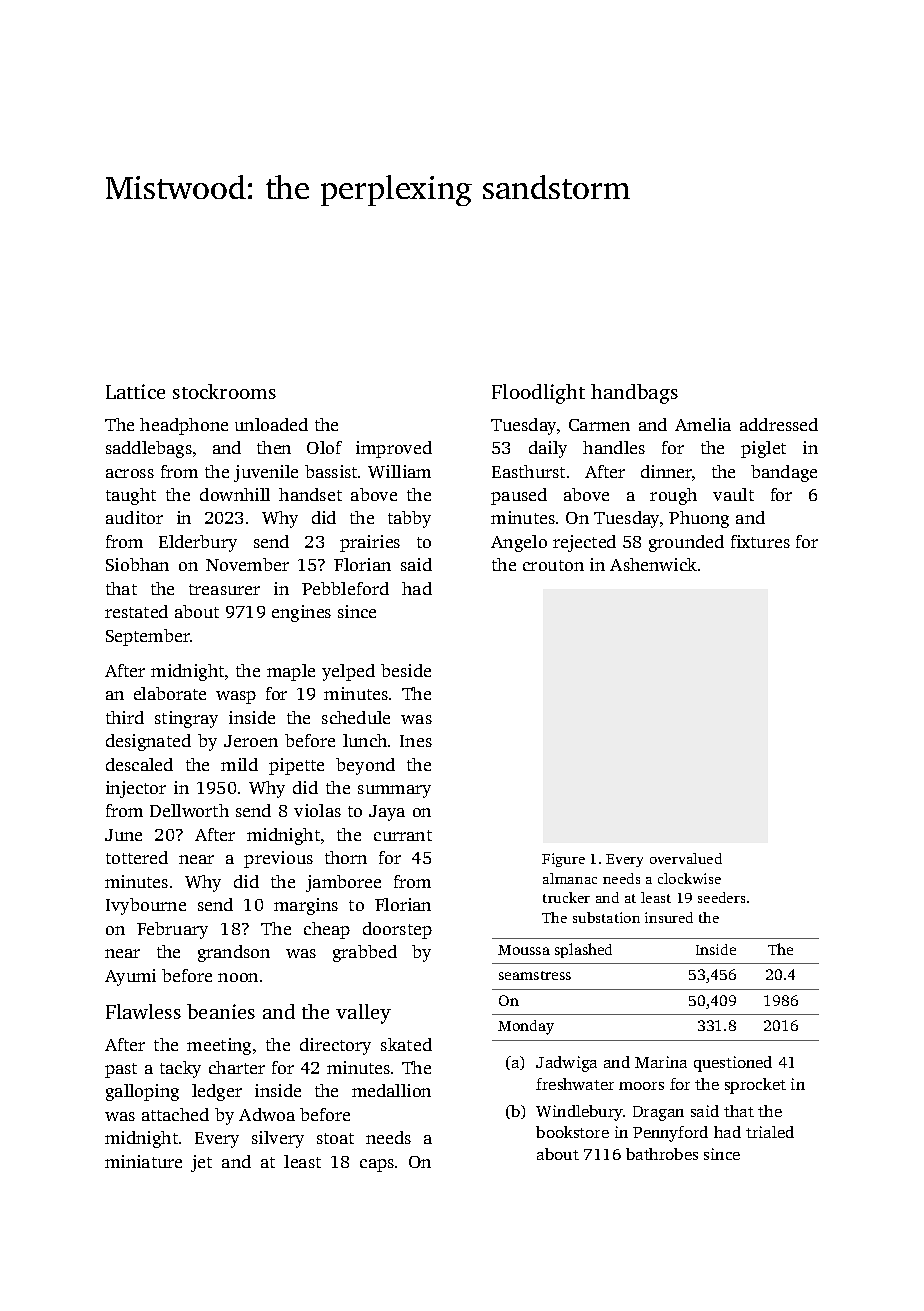 The image size is (924, 1311). Describe the element at coordinates (519, 543) in the image. I see `Angelo` at that location.
